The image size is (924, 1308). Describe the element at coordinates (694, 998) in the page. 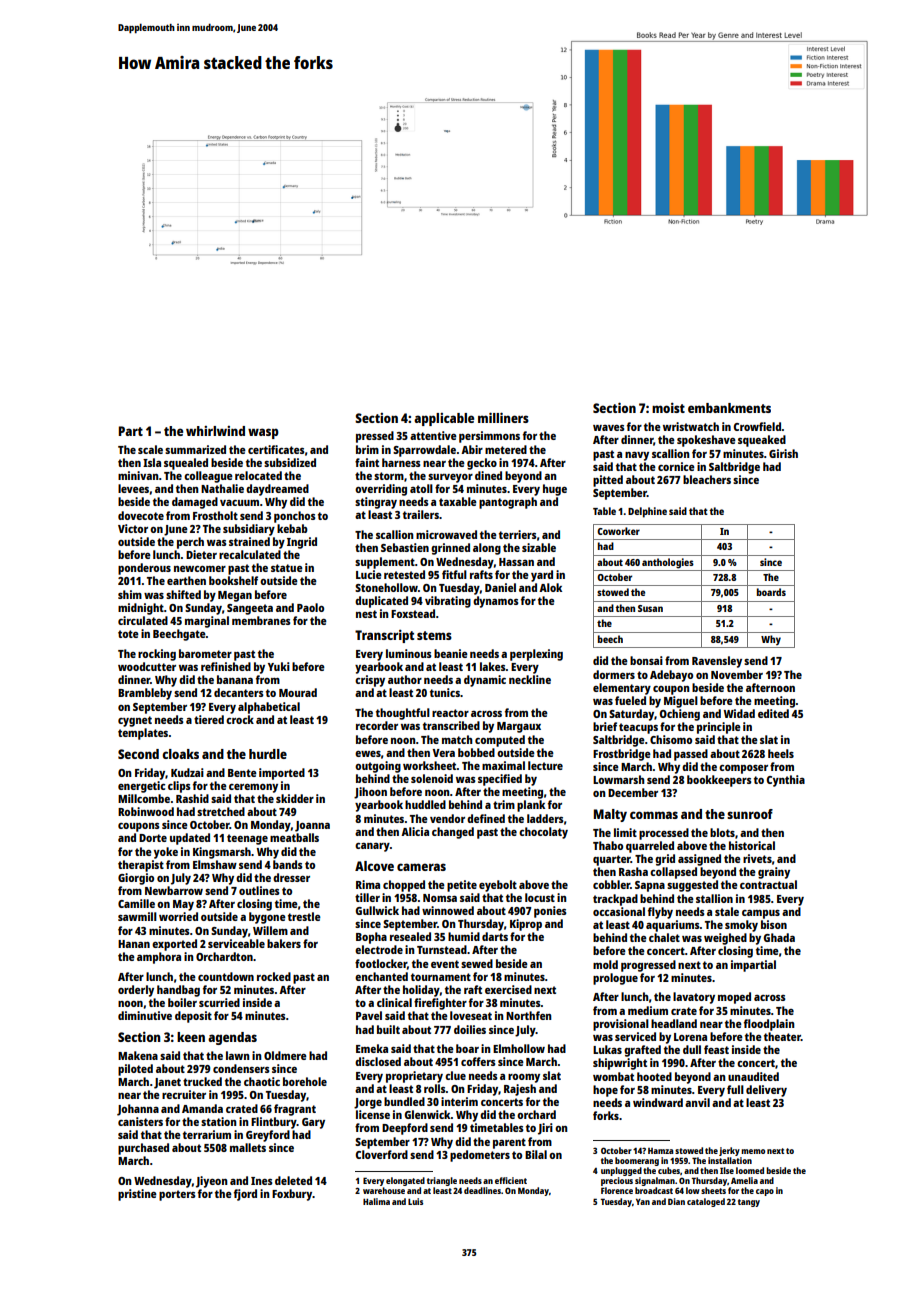

I see `lavatory` at that location.
